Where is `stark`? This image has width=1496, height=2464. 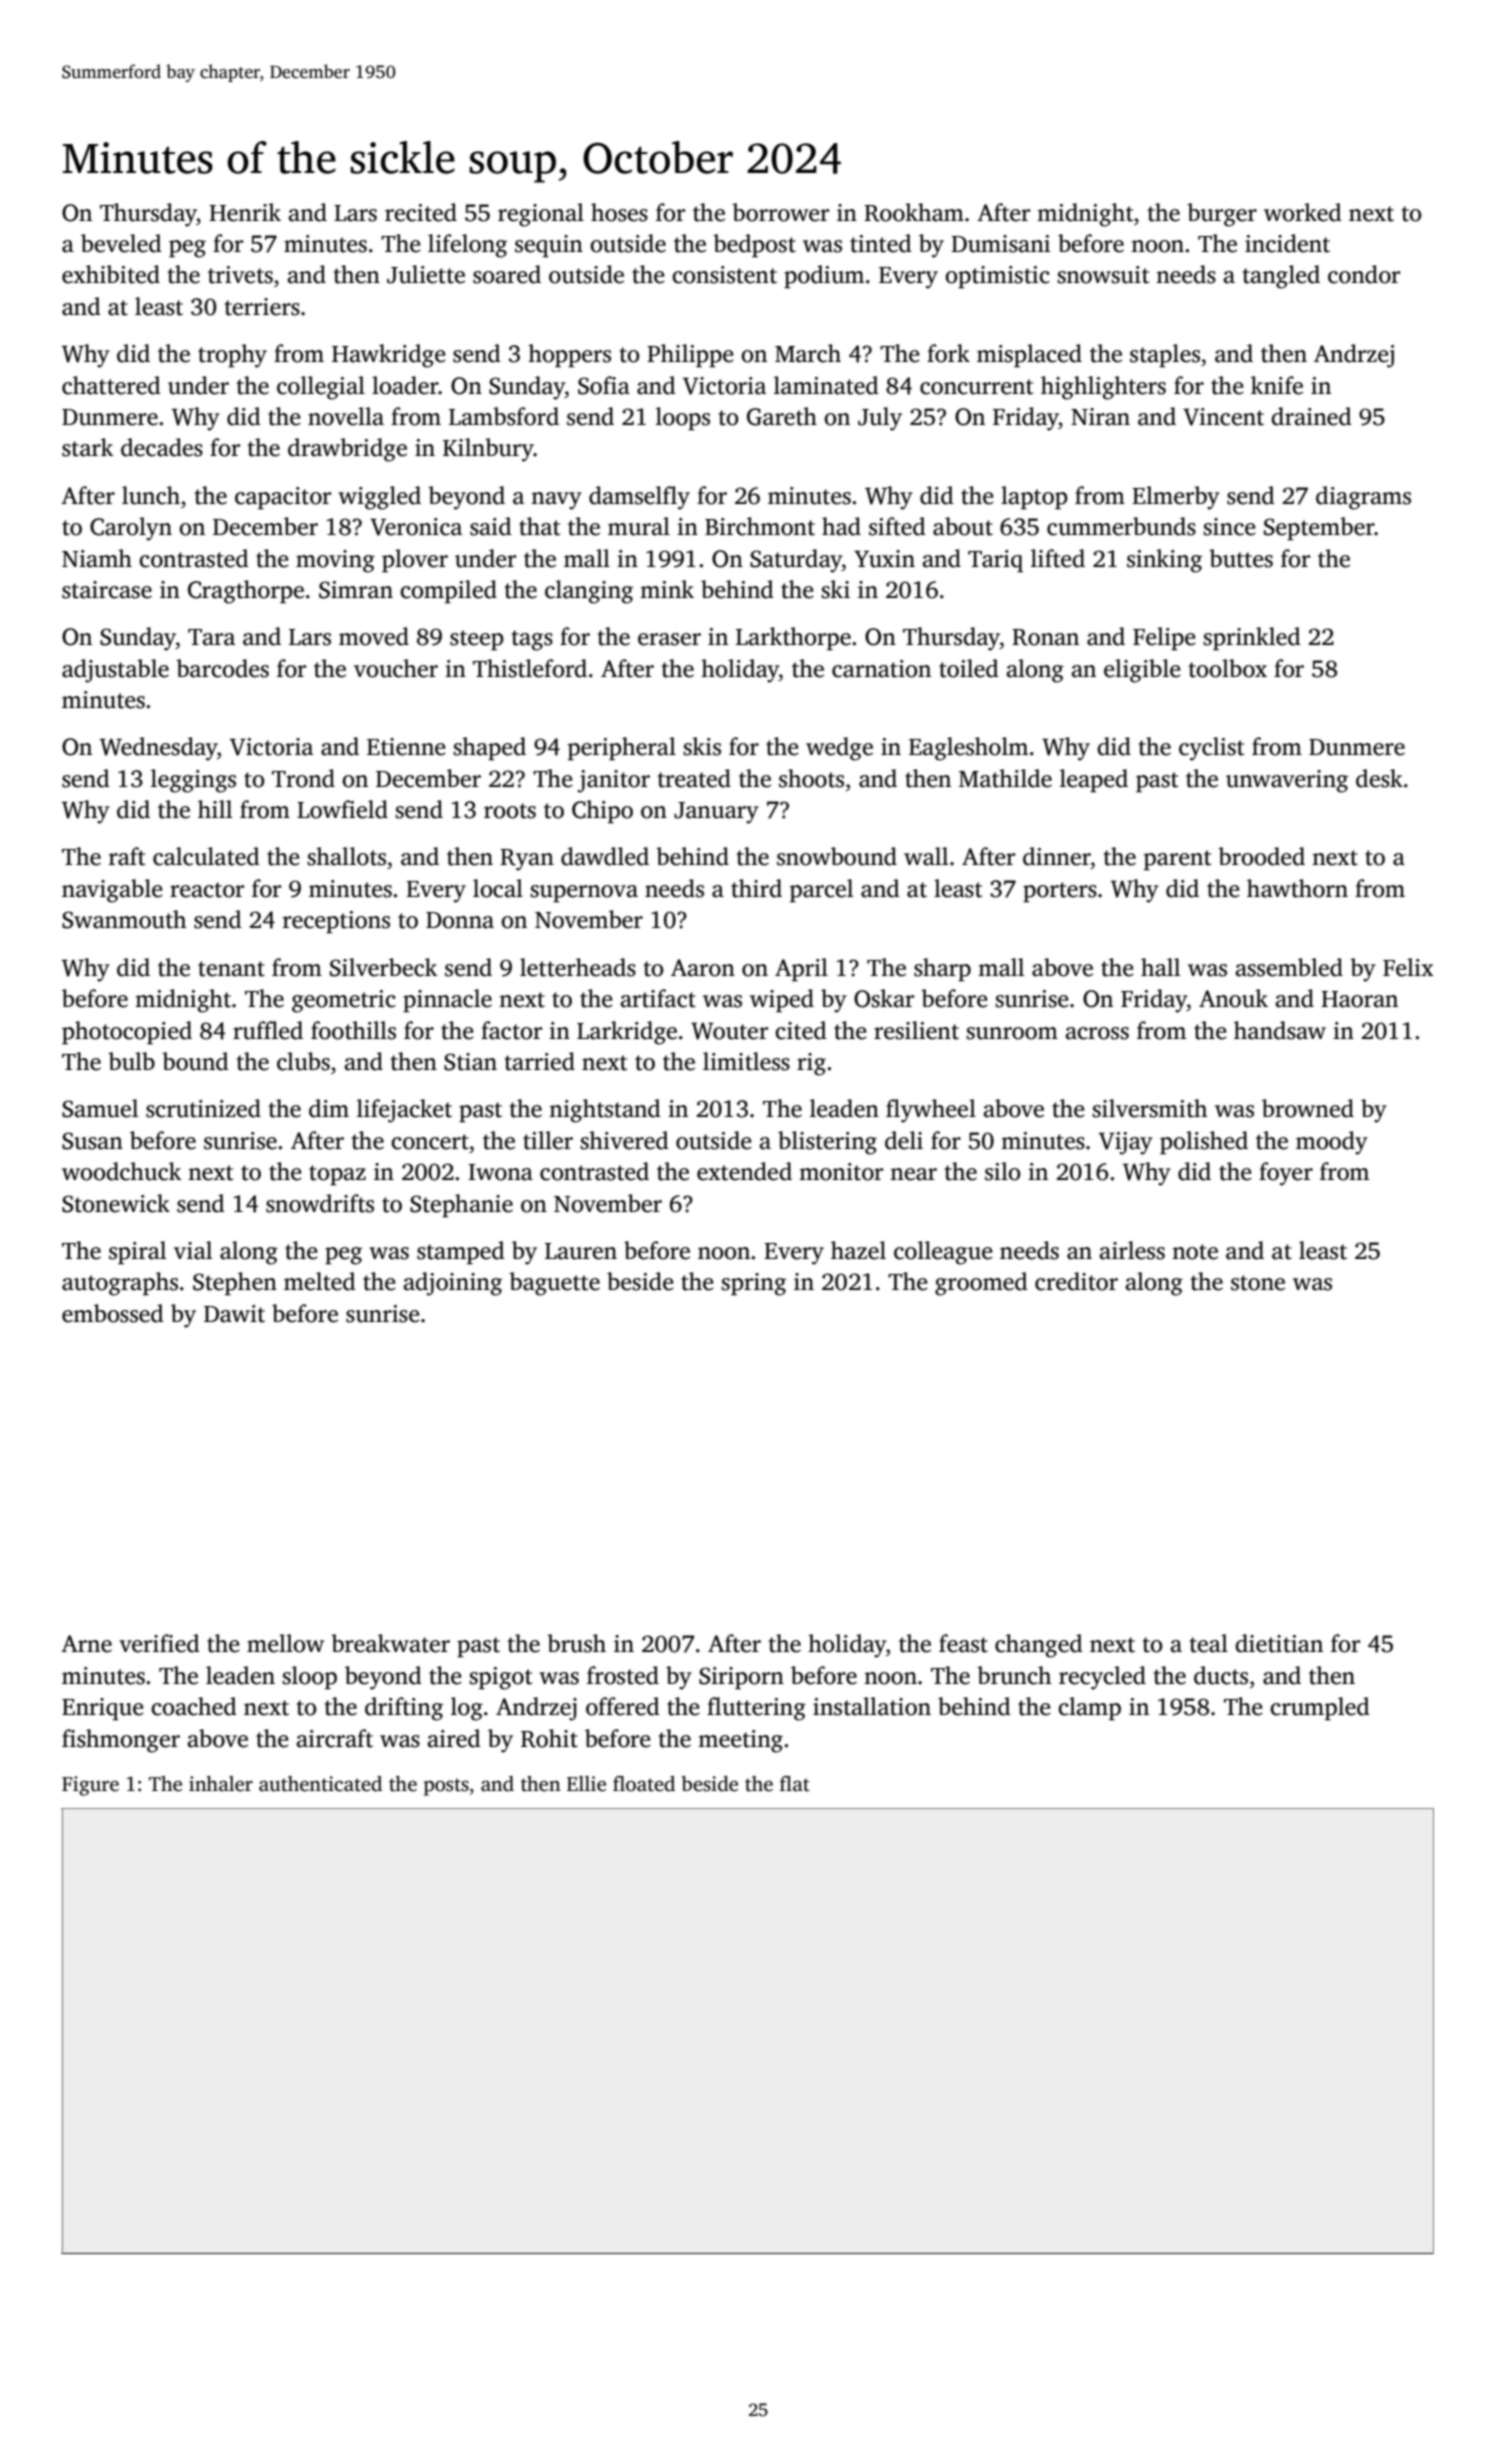
stark is located at coordinates (88, 447).
